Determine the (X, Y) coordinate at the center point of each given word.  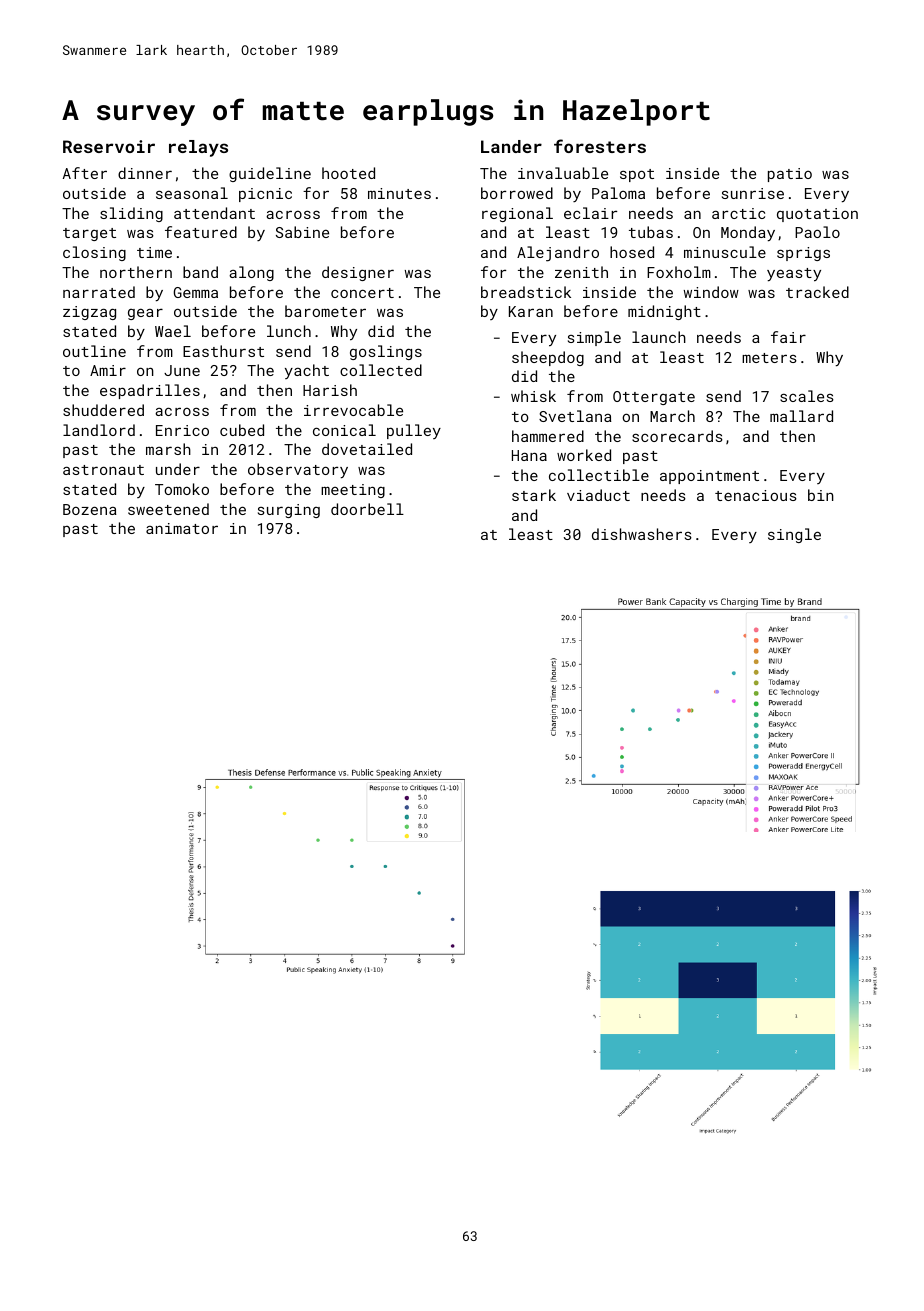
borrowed (517, 193)
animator (182, 528)
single (794, 535)
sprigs (803, 254)
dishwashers (642, 534)
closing (94, 253)
